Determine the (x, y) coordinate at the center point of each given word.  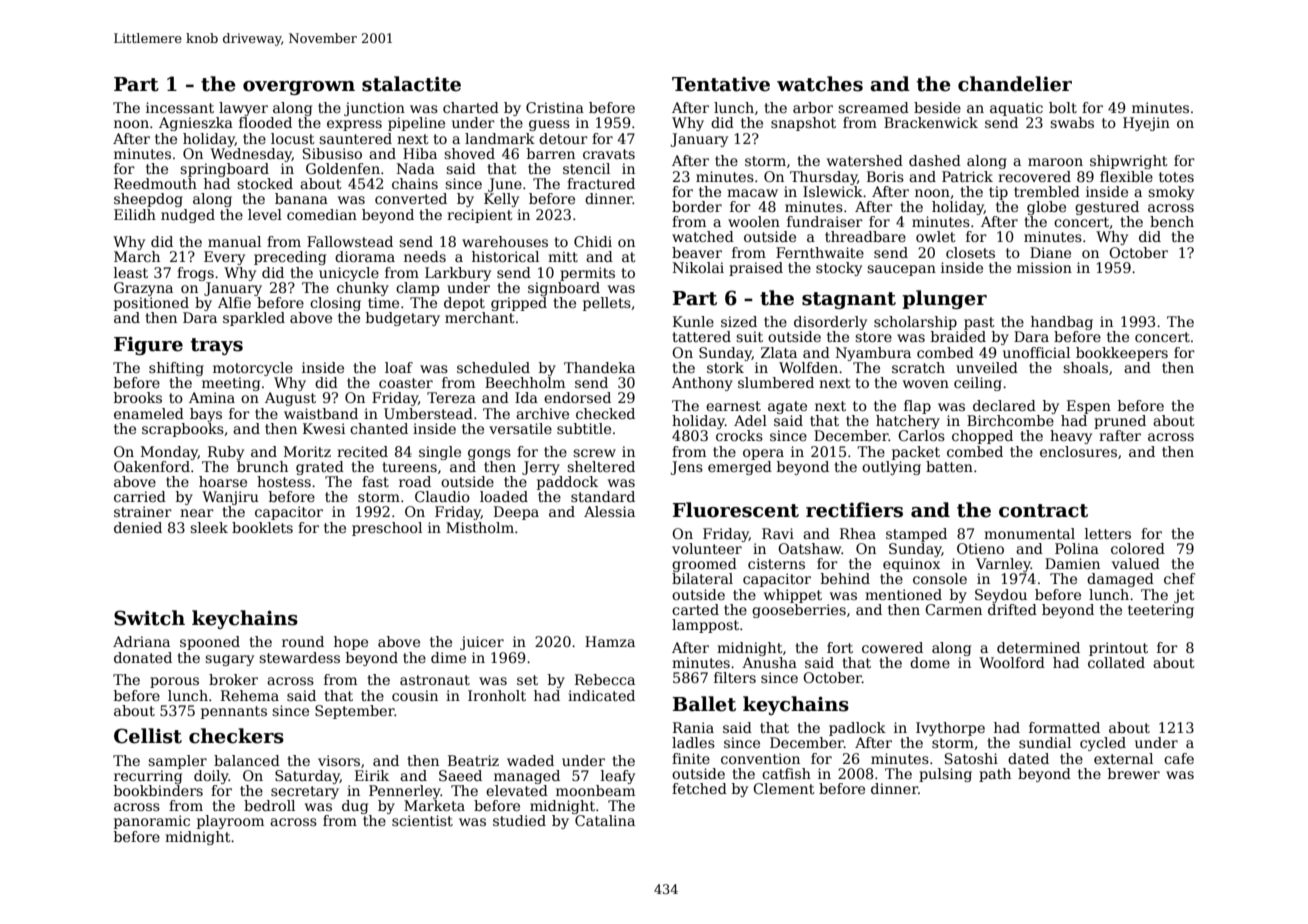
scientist (422, 820)
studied (519, 820)
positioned (151, 304)
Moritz (307, 451)
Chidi (593, 241)
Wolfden (808, 367)
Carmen (953, 609)
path (995, 775)
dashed (935, 160)
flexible (1126, 176)
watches (820, 84)
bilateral (702, 578)
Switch (149, 618)
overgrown (299, 88)
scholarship (915, 323)
